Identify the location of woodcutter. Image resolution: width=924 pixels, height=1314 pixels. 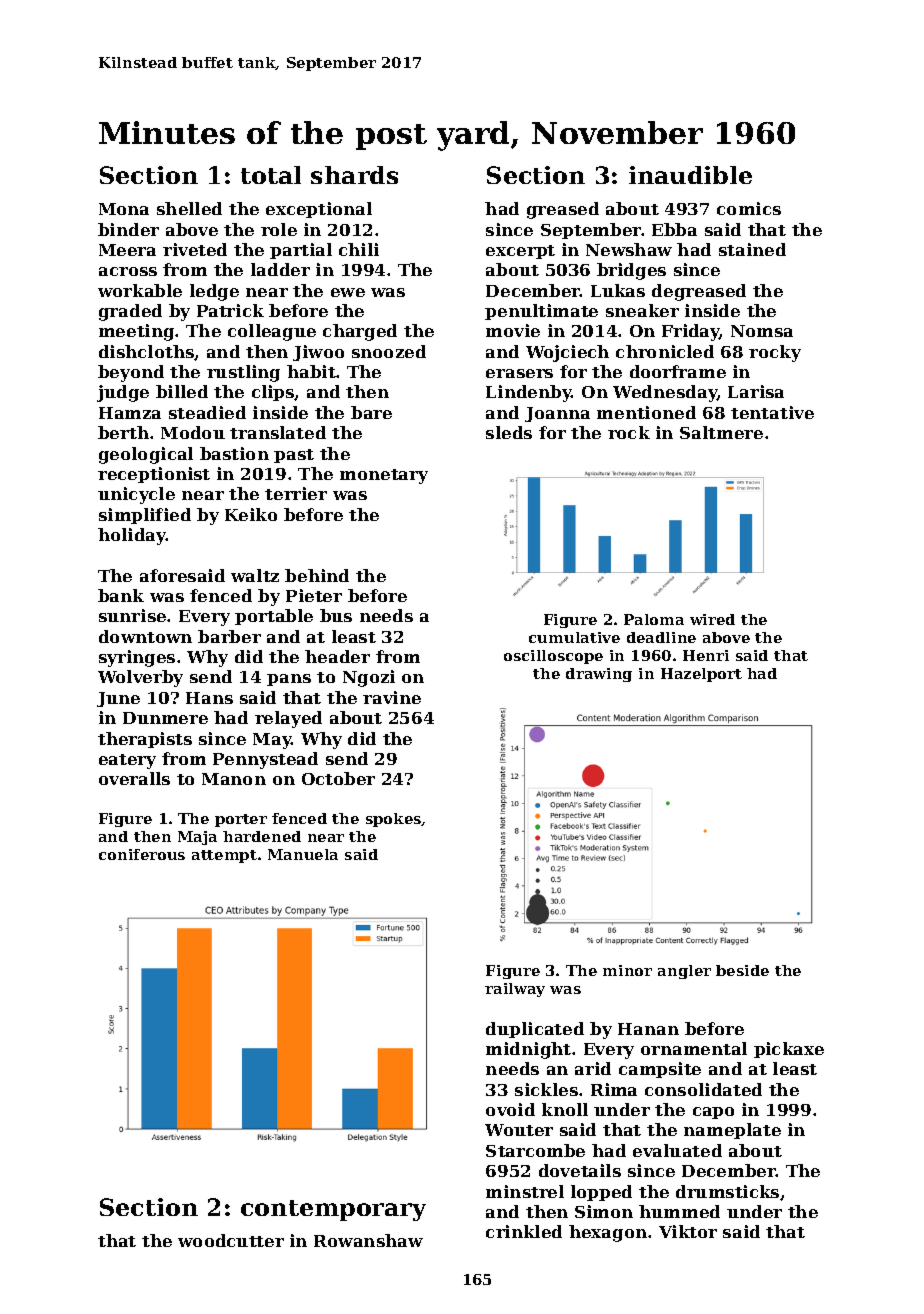
(231, 1240).
